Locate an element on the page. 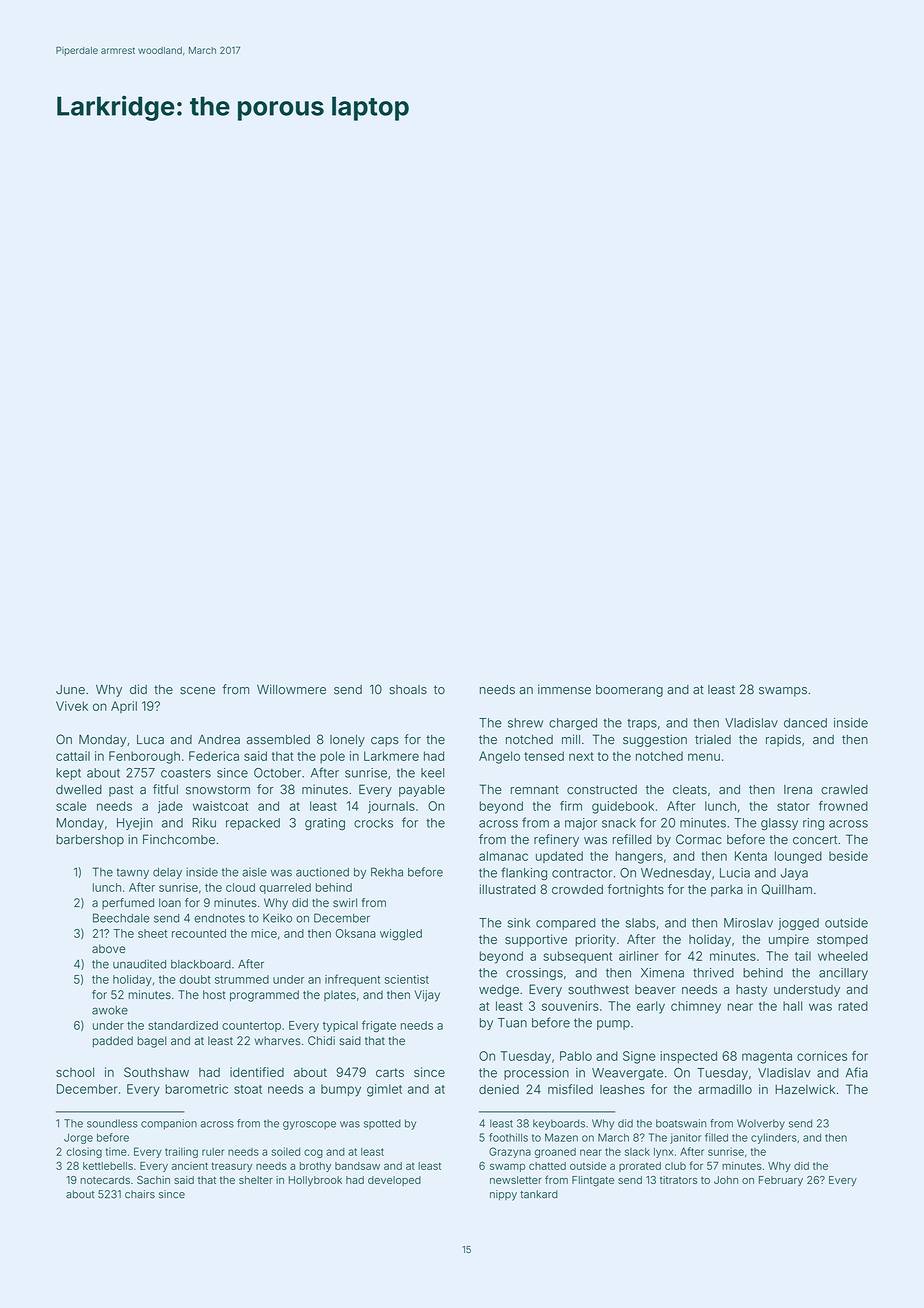  Oksana is located at coordinates (356, 933).
